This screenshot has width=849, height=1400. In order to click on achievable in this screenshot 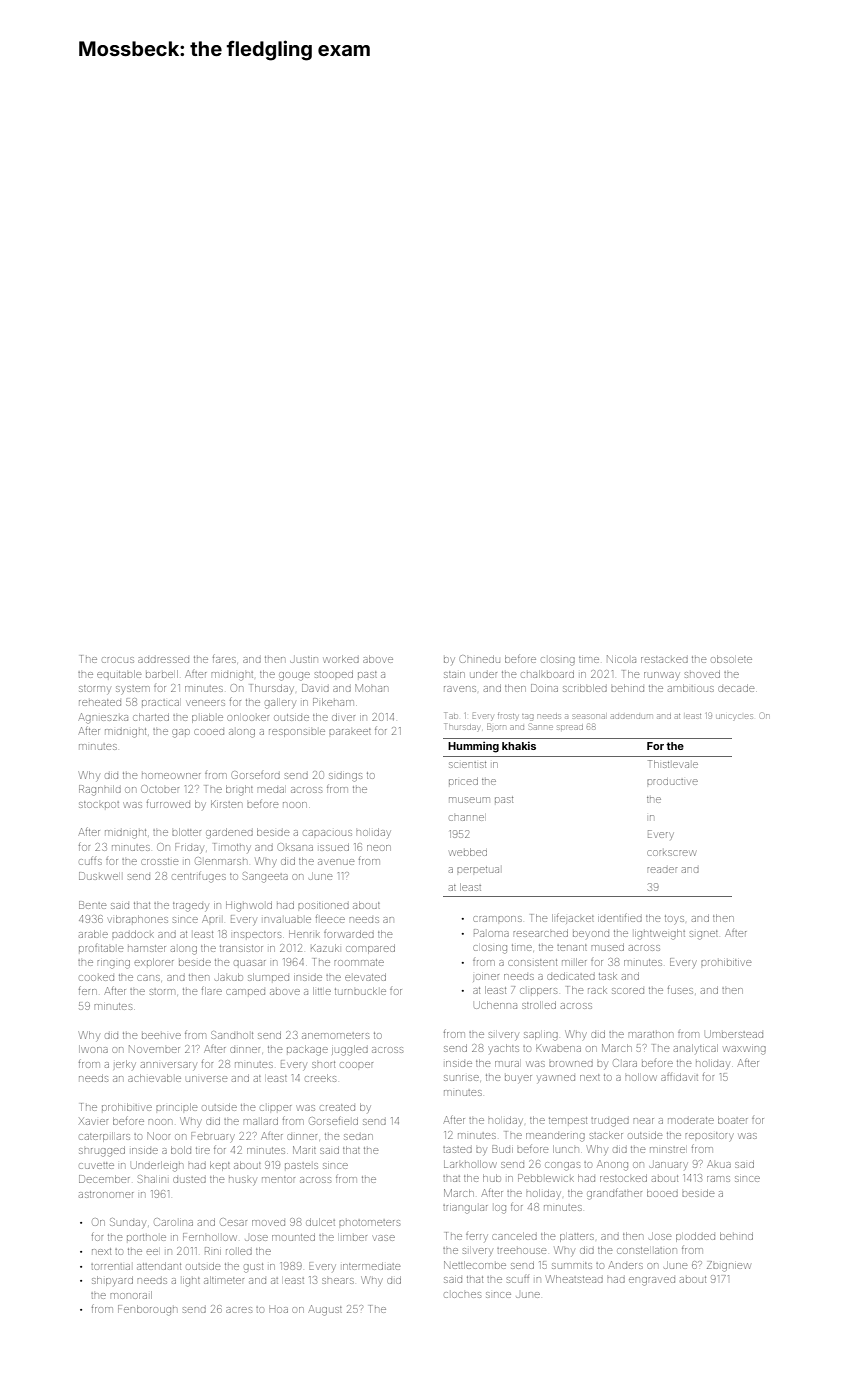, I will do `click(154, 1078)`.
